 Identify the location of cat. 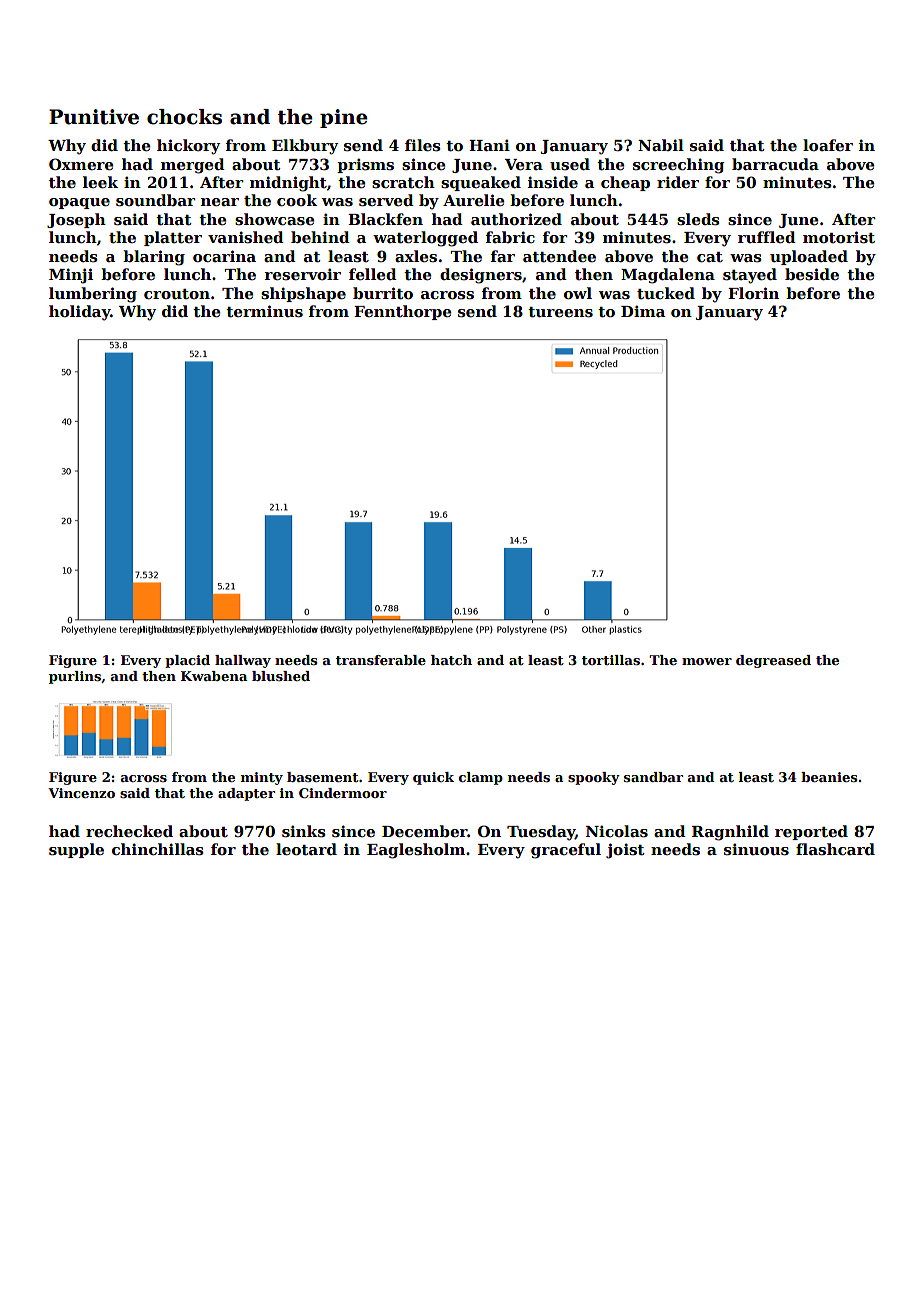
(710, 257).
